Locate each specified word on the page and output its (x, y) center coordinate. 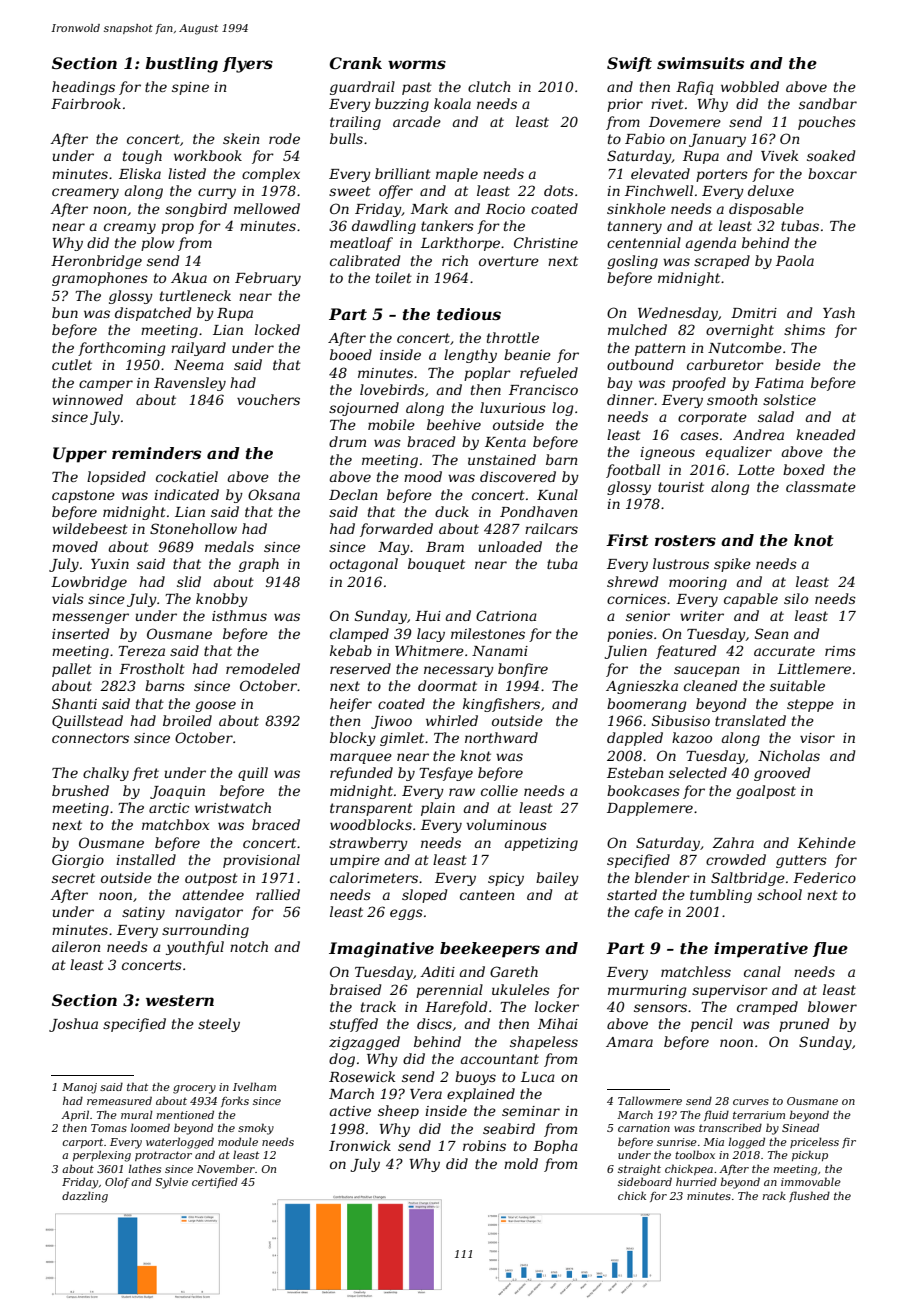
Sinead (800, 1127)
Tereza (141, 651)
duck (452, 511)
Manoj (79, 1088)
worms (417, 64)
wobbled (750, 86)
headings (83, 88)
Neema (199, 365)
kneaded (825, 434)
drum (347, 441)
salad (776, 416)
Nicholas (789, 755)
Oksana (274, 494)
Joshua (73, 1025)
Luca (538, 1077)
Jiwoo (391, 722)
